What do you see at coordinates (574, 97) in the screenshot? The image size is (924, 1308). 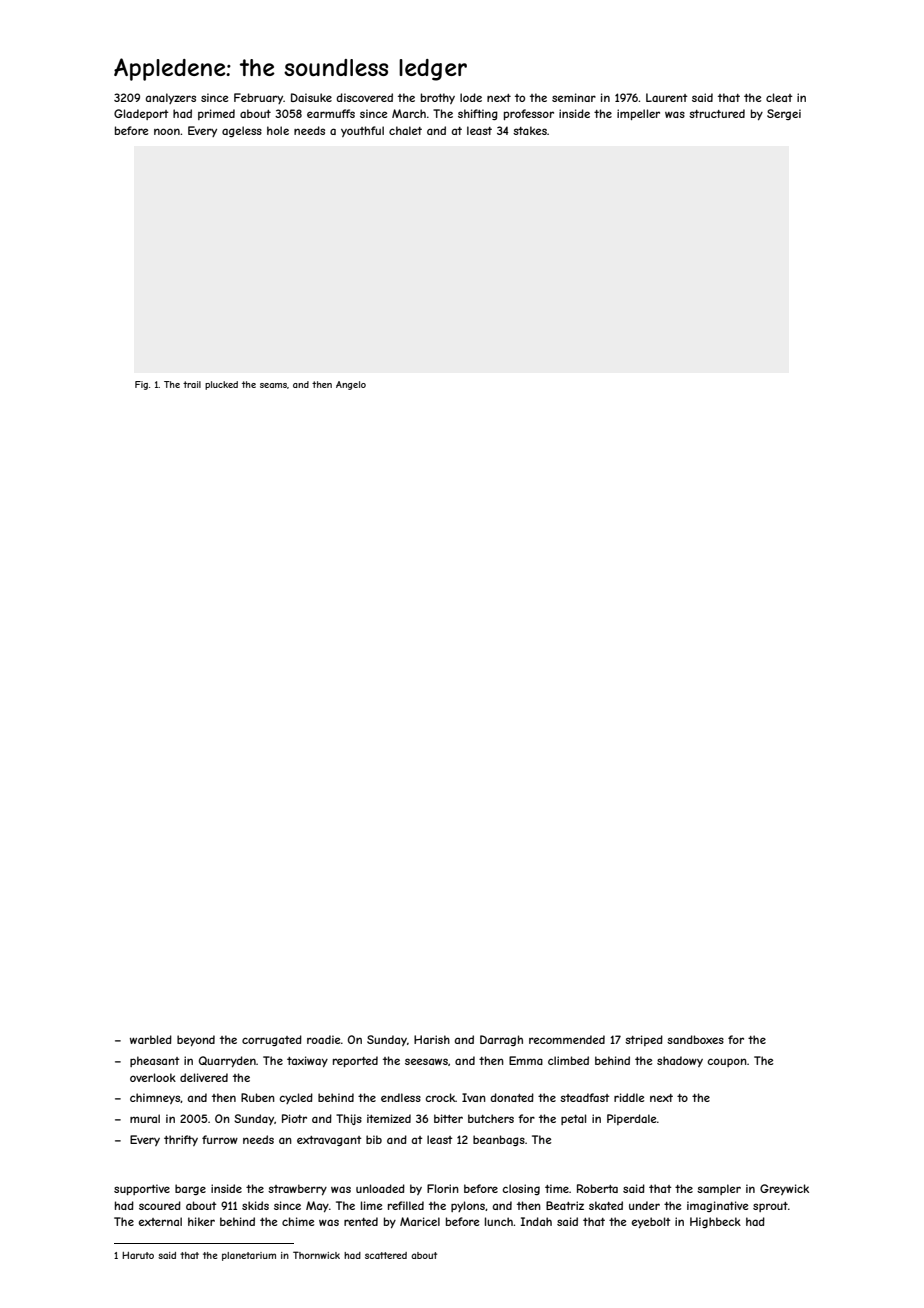 I see `seminar` at bounding box center [574, 97].
